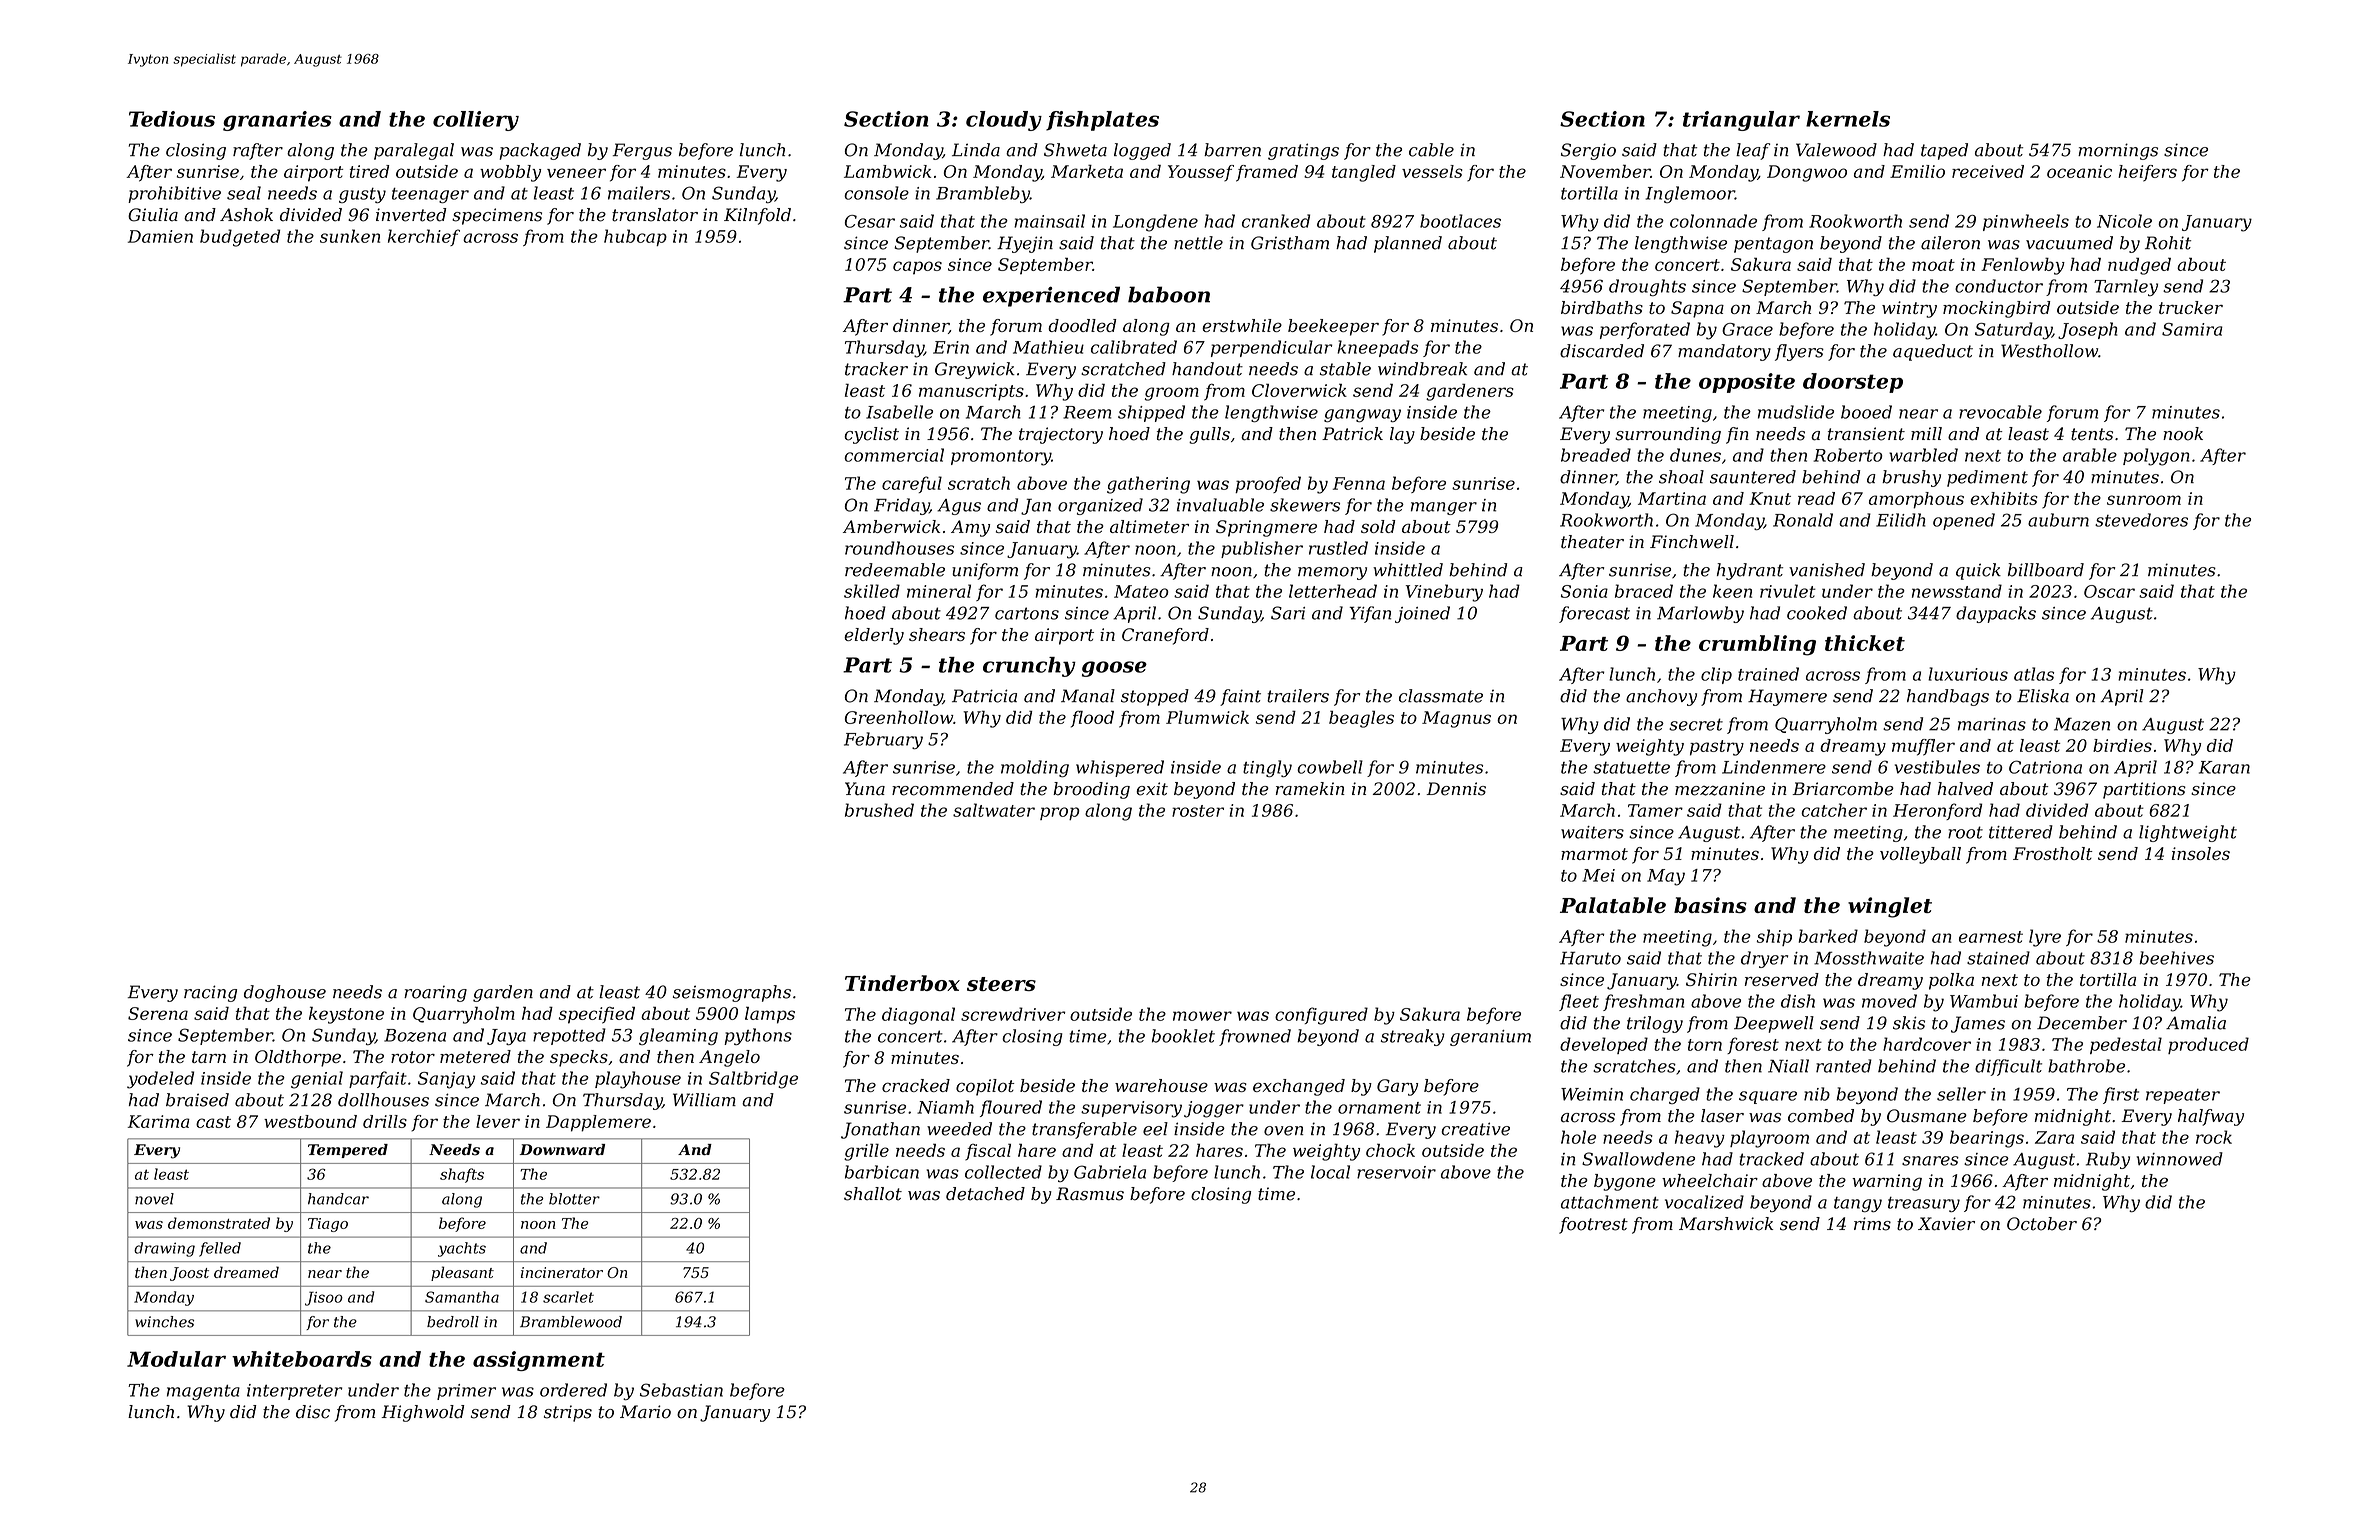 The image size is (2380, 1540). What do you see at coordinates (1866, 412) in the document?
I see `booed` at bounding box center [1866, 412].
